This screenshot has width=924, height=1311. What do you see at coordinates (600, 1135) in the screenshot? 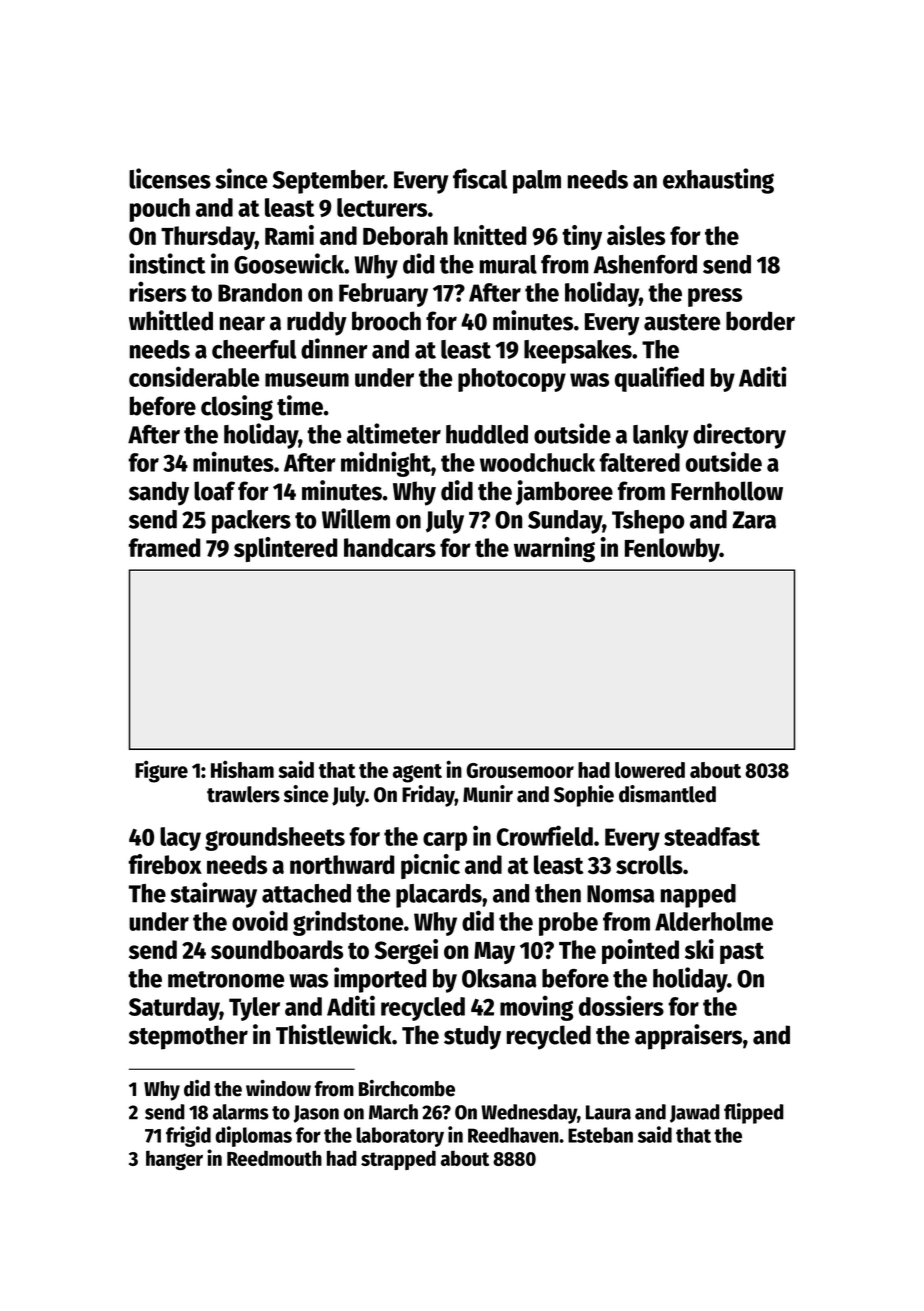
I see `Esteban` at bounding box center [600, 1135].
